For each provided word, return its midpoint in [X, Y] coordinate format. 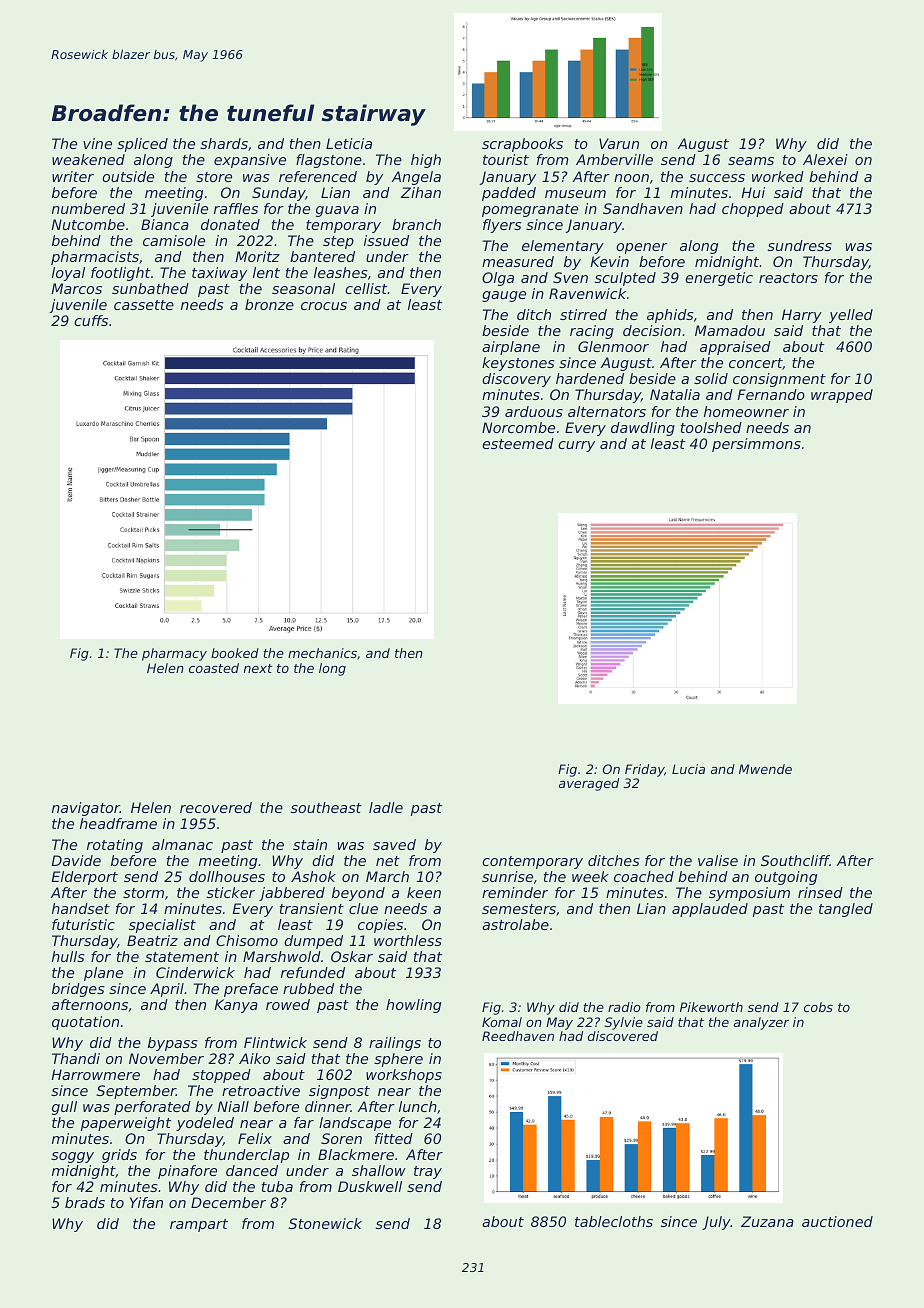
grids [119, 1156]
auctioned [837, 1221]
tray [428, 1172]
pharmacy [174, 654]
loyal [68, 274]
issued [386, 240]
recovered [216, 807]
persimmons [756, 445]
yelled [851, 316]
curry [576, 446]
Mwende [765, 769]
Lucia [688, 769]
